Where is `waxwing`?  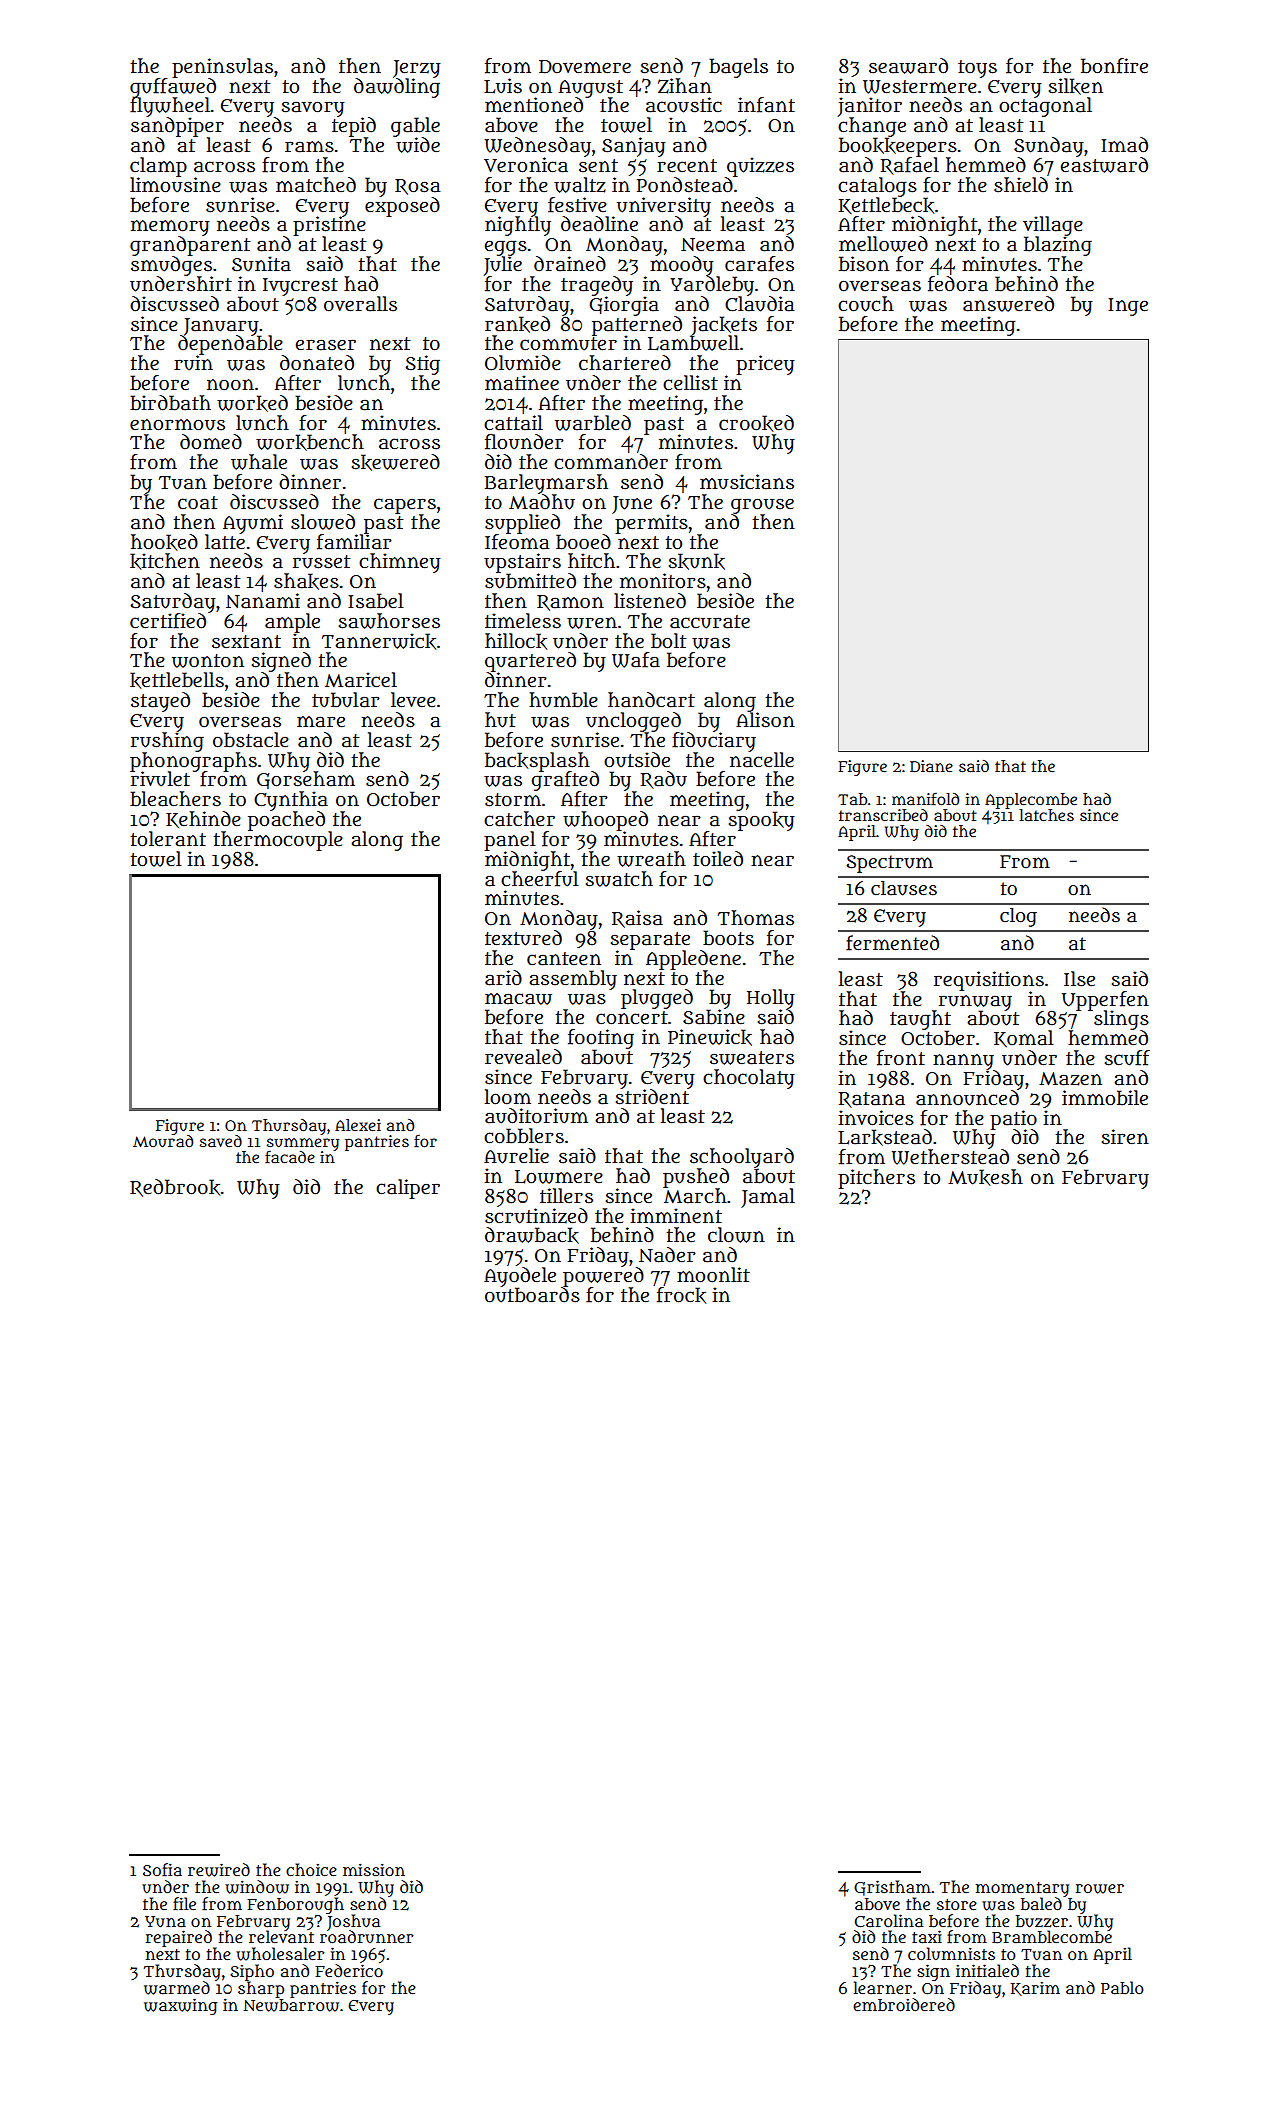 waxwing is located at coordinates (181, 2006).
